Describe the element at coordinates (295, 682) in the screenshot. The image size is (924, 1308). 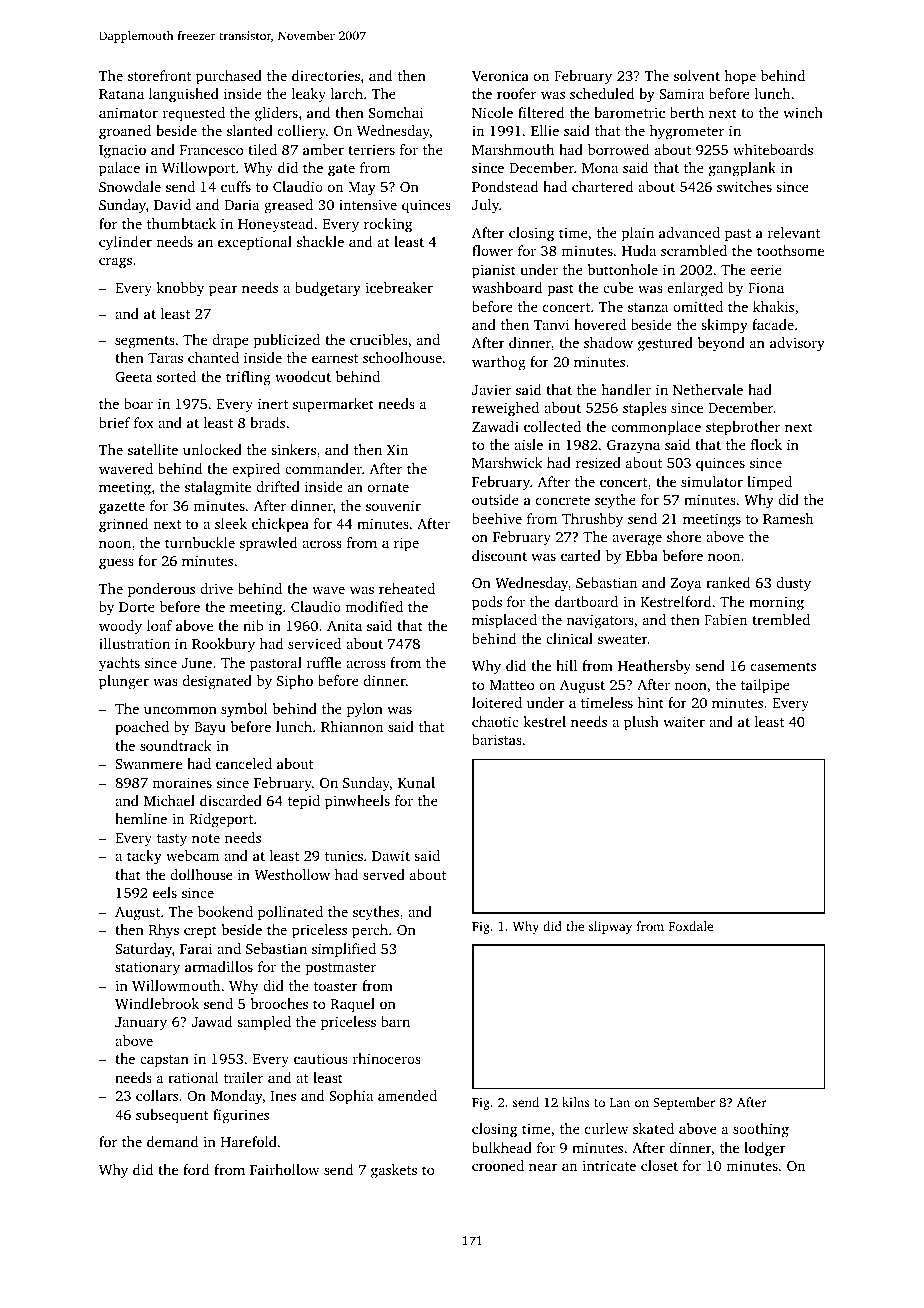
I see `Sipho` at that location.
